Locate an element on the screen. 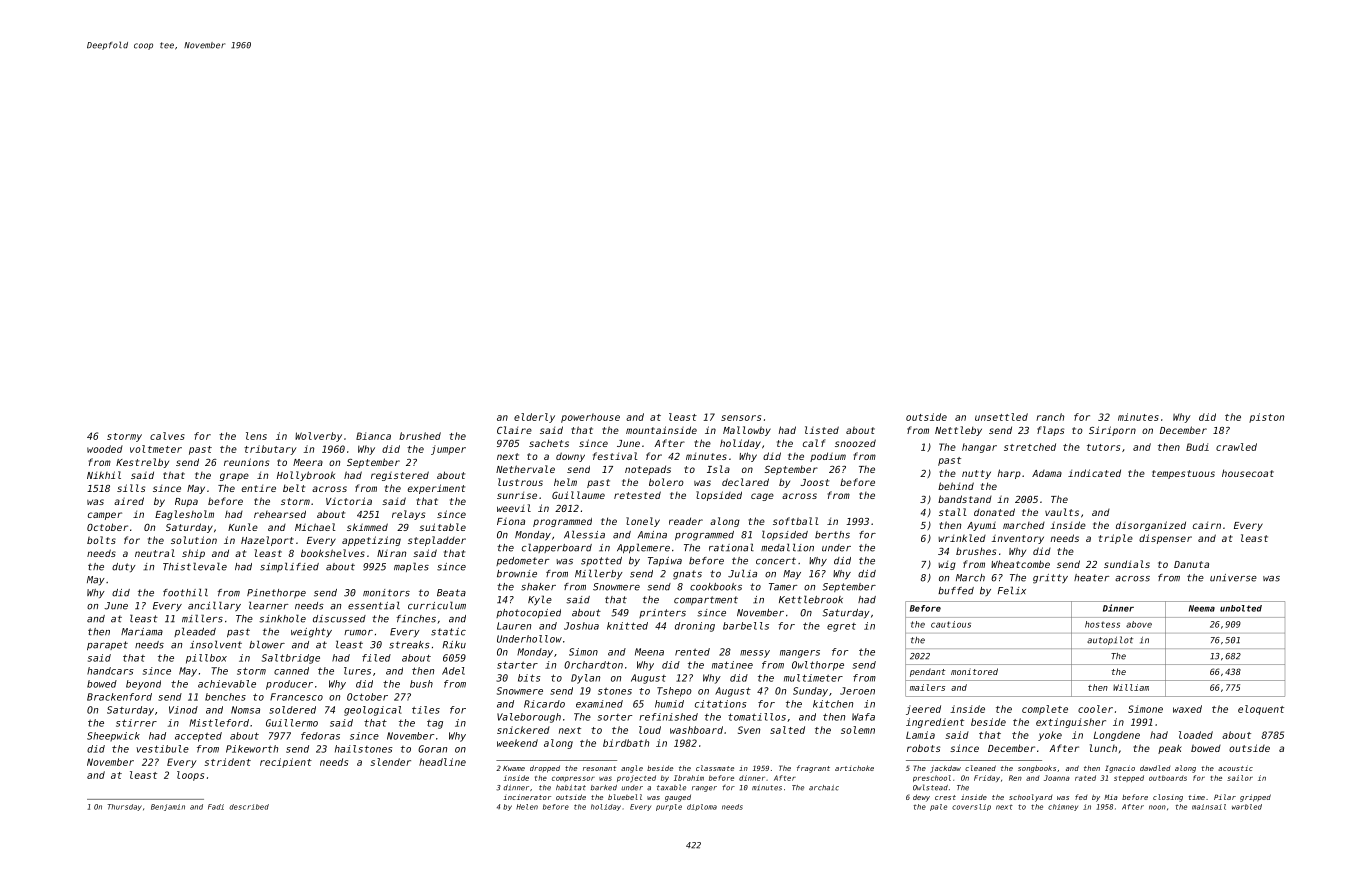  Mallowby is located at coordinates (747, 431).
